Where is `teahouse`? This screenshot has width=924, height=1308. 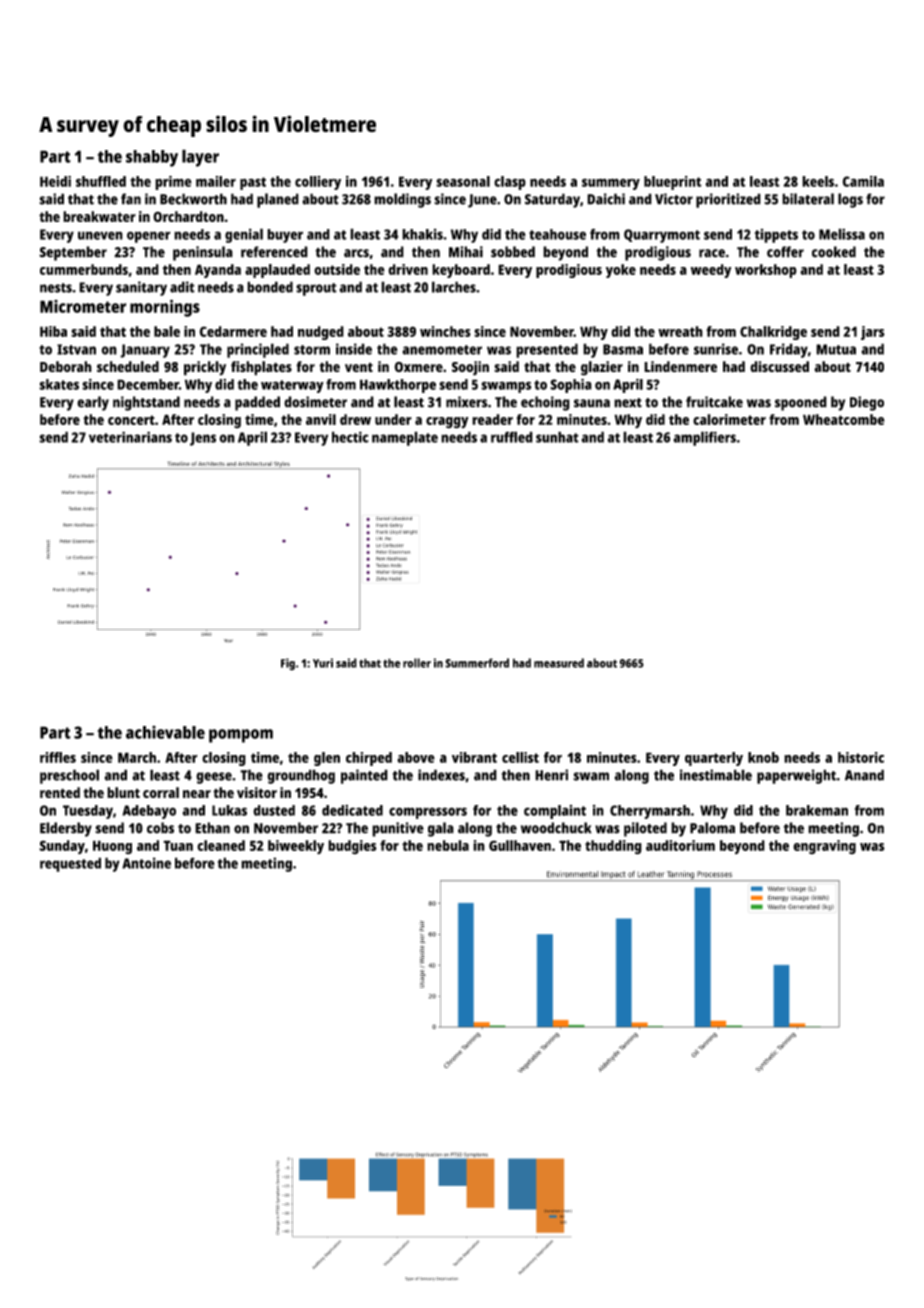
teahouse is located at coordinates (557, 234).
